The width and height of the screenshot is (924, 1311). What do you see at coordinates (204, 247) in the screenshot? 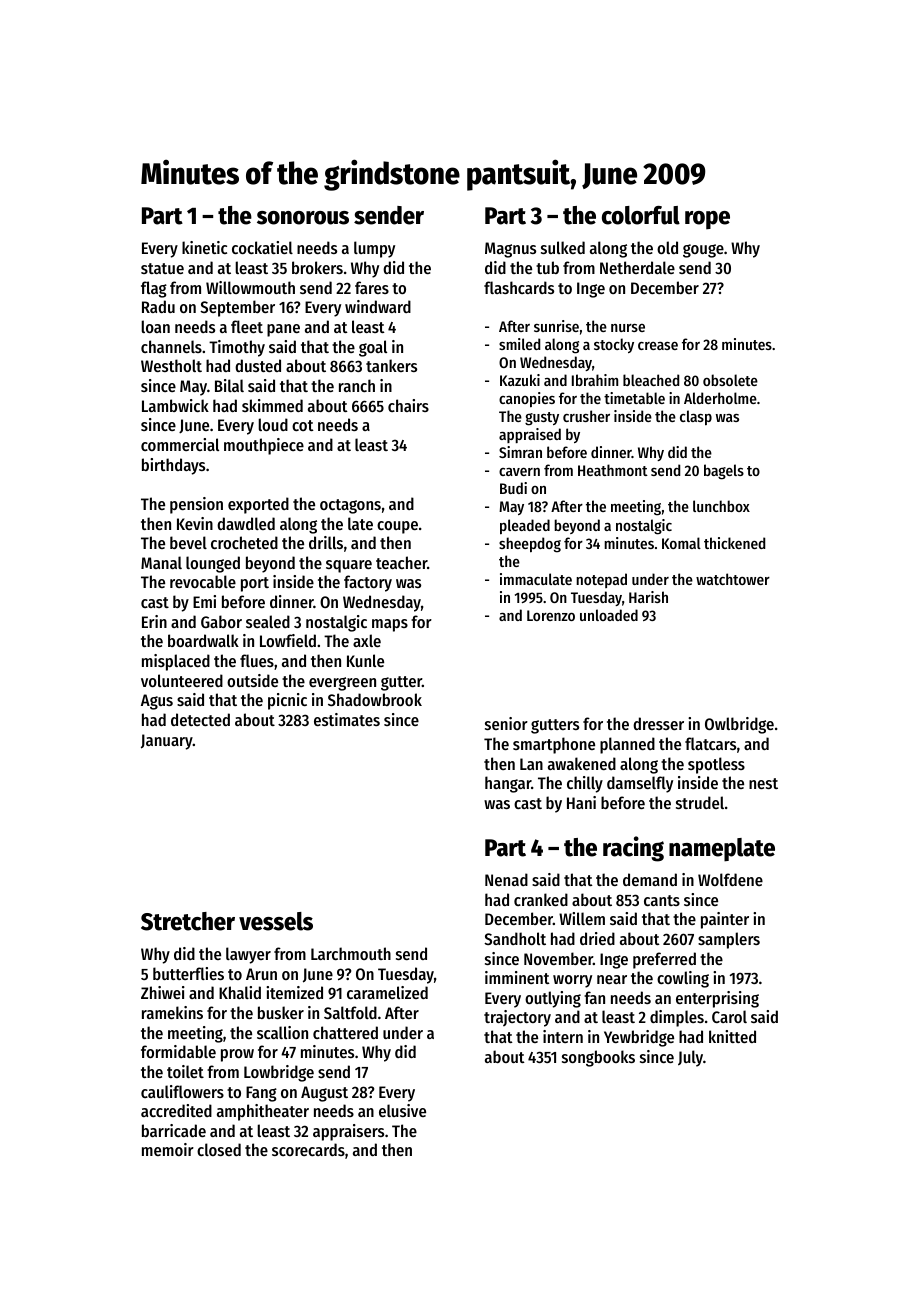
I see `kinetic` at bounding box center [204, 247].
